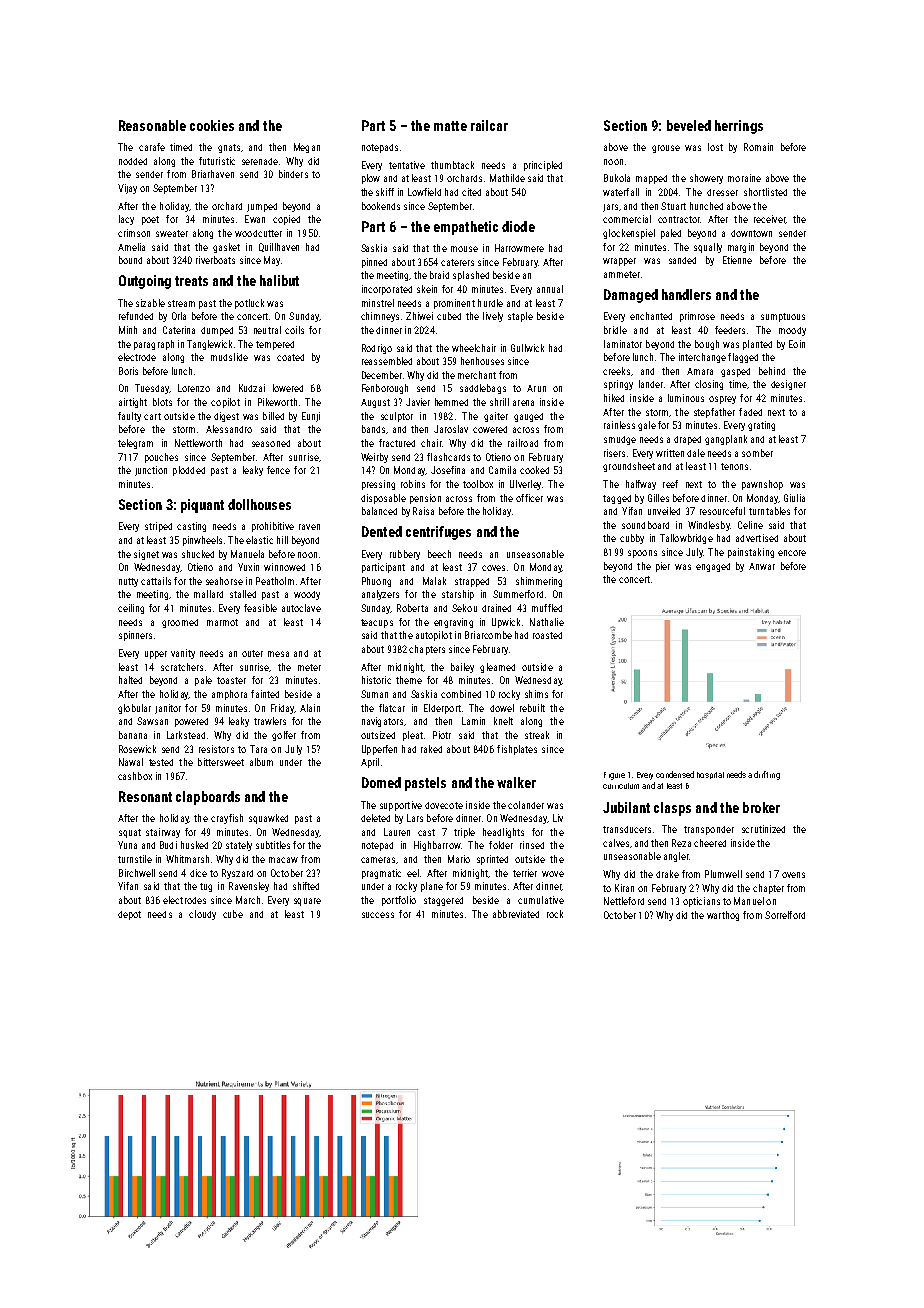 This page has width=924, height=1308. What do you see at coordinates (378, 915) in the page?
I see `success` at bounding box center [378, 915].
